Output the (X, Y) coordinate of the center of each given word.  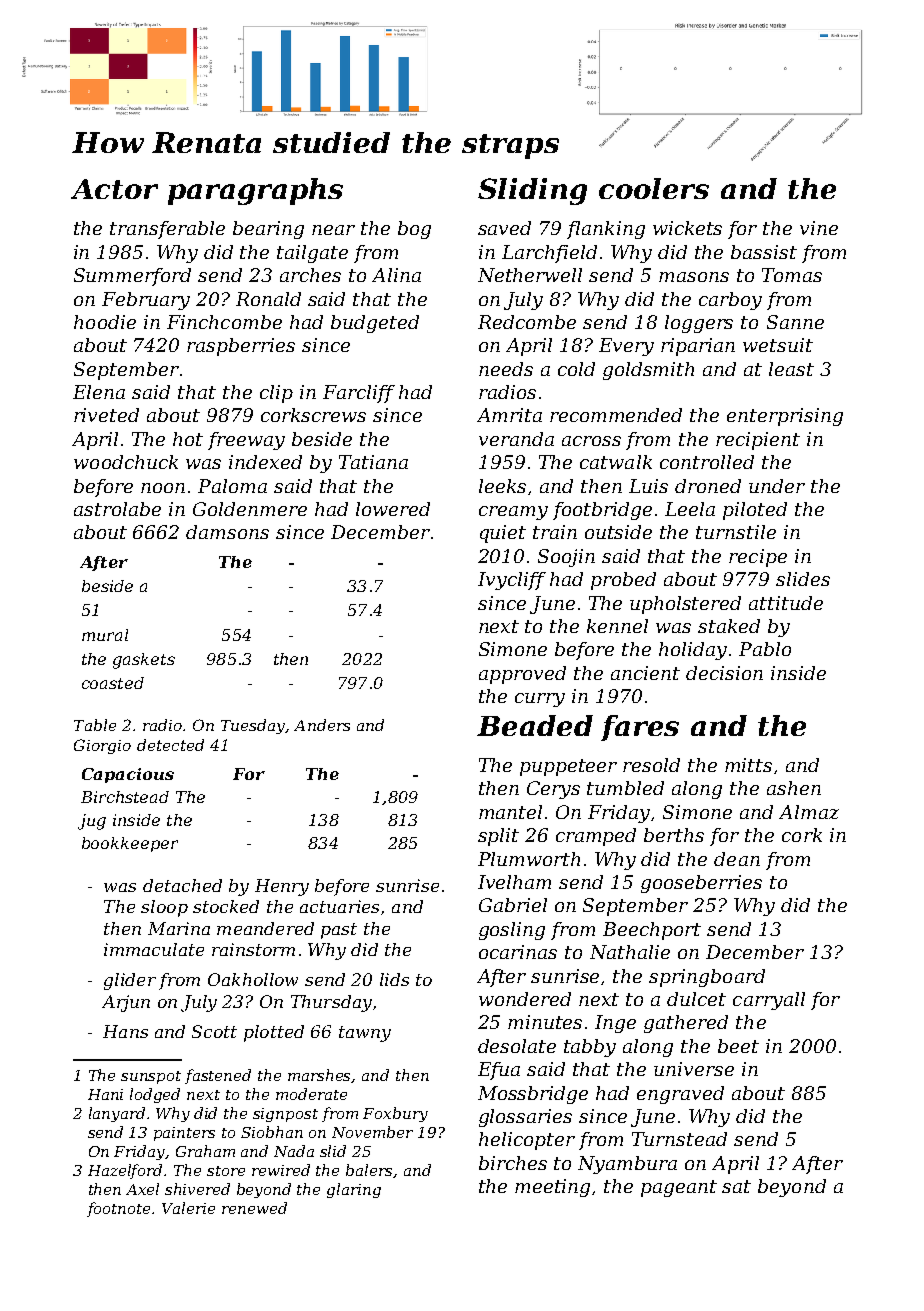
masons (694, 277)
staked (729, 626)
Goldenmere (250, 509)
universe (694, 1069)
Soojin (566, 558)
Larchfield (549, 254)
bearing (268, 230)
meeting (552, 1188)
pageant (679, 1188)
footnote (120, 1209)
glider (130, 981)
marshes (320, 1076)
